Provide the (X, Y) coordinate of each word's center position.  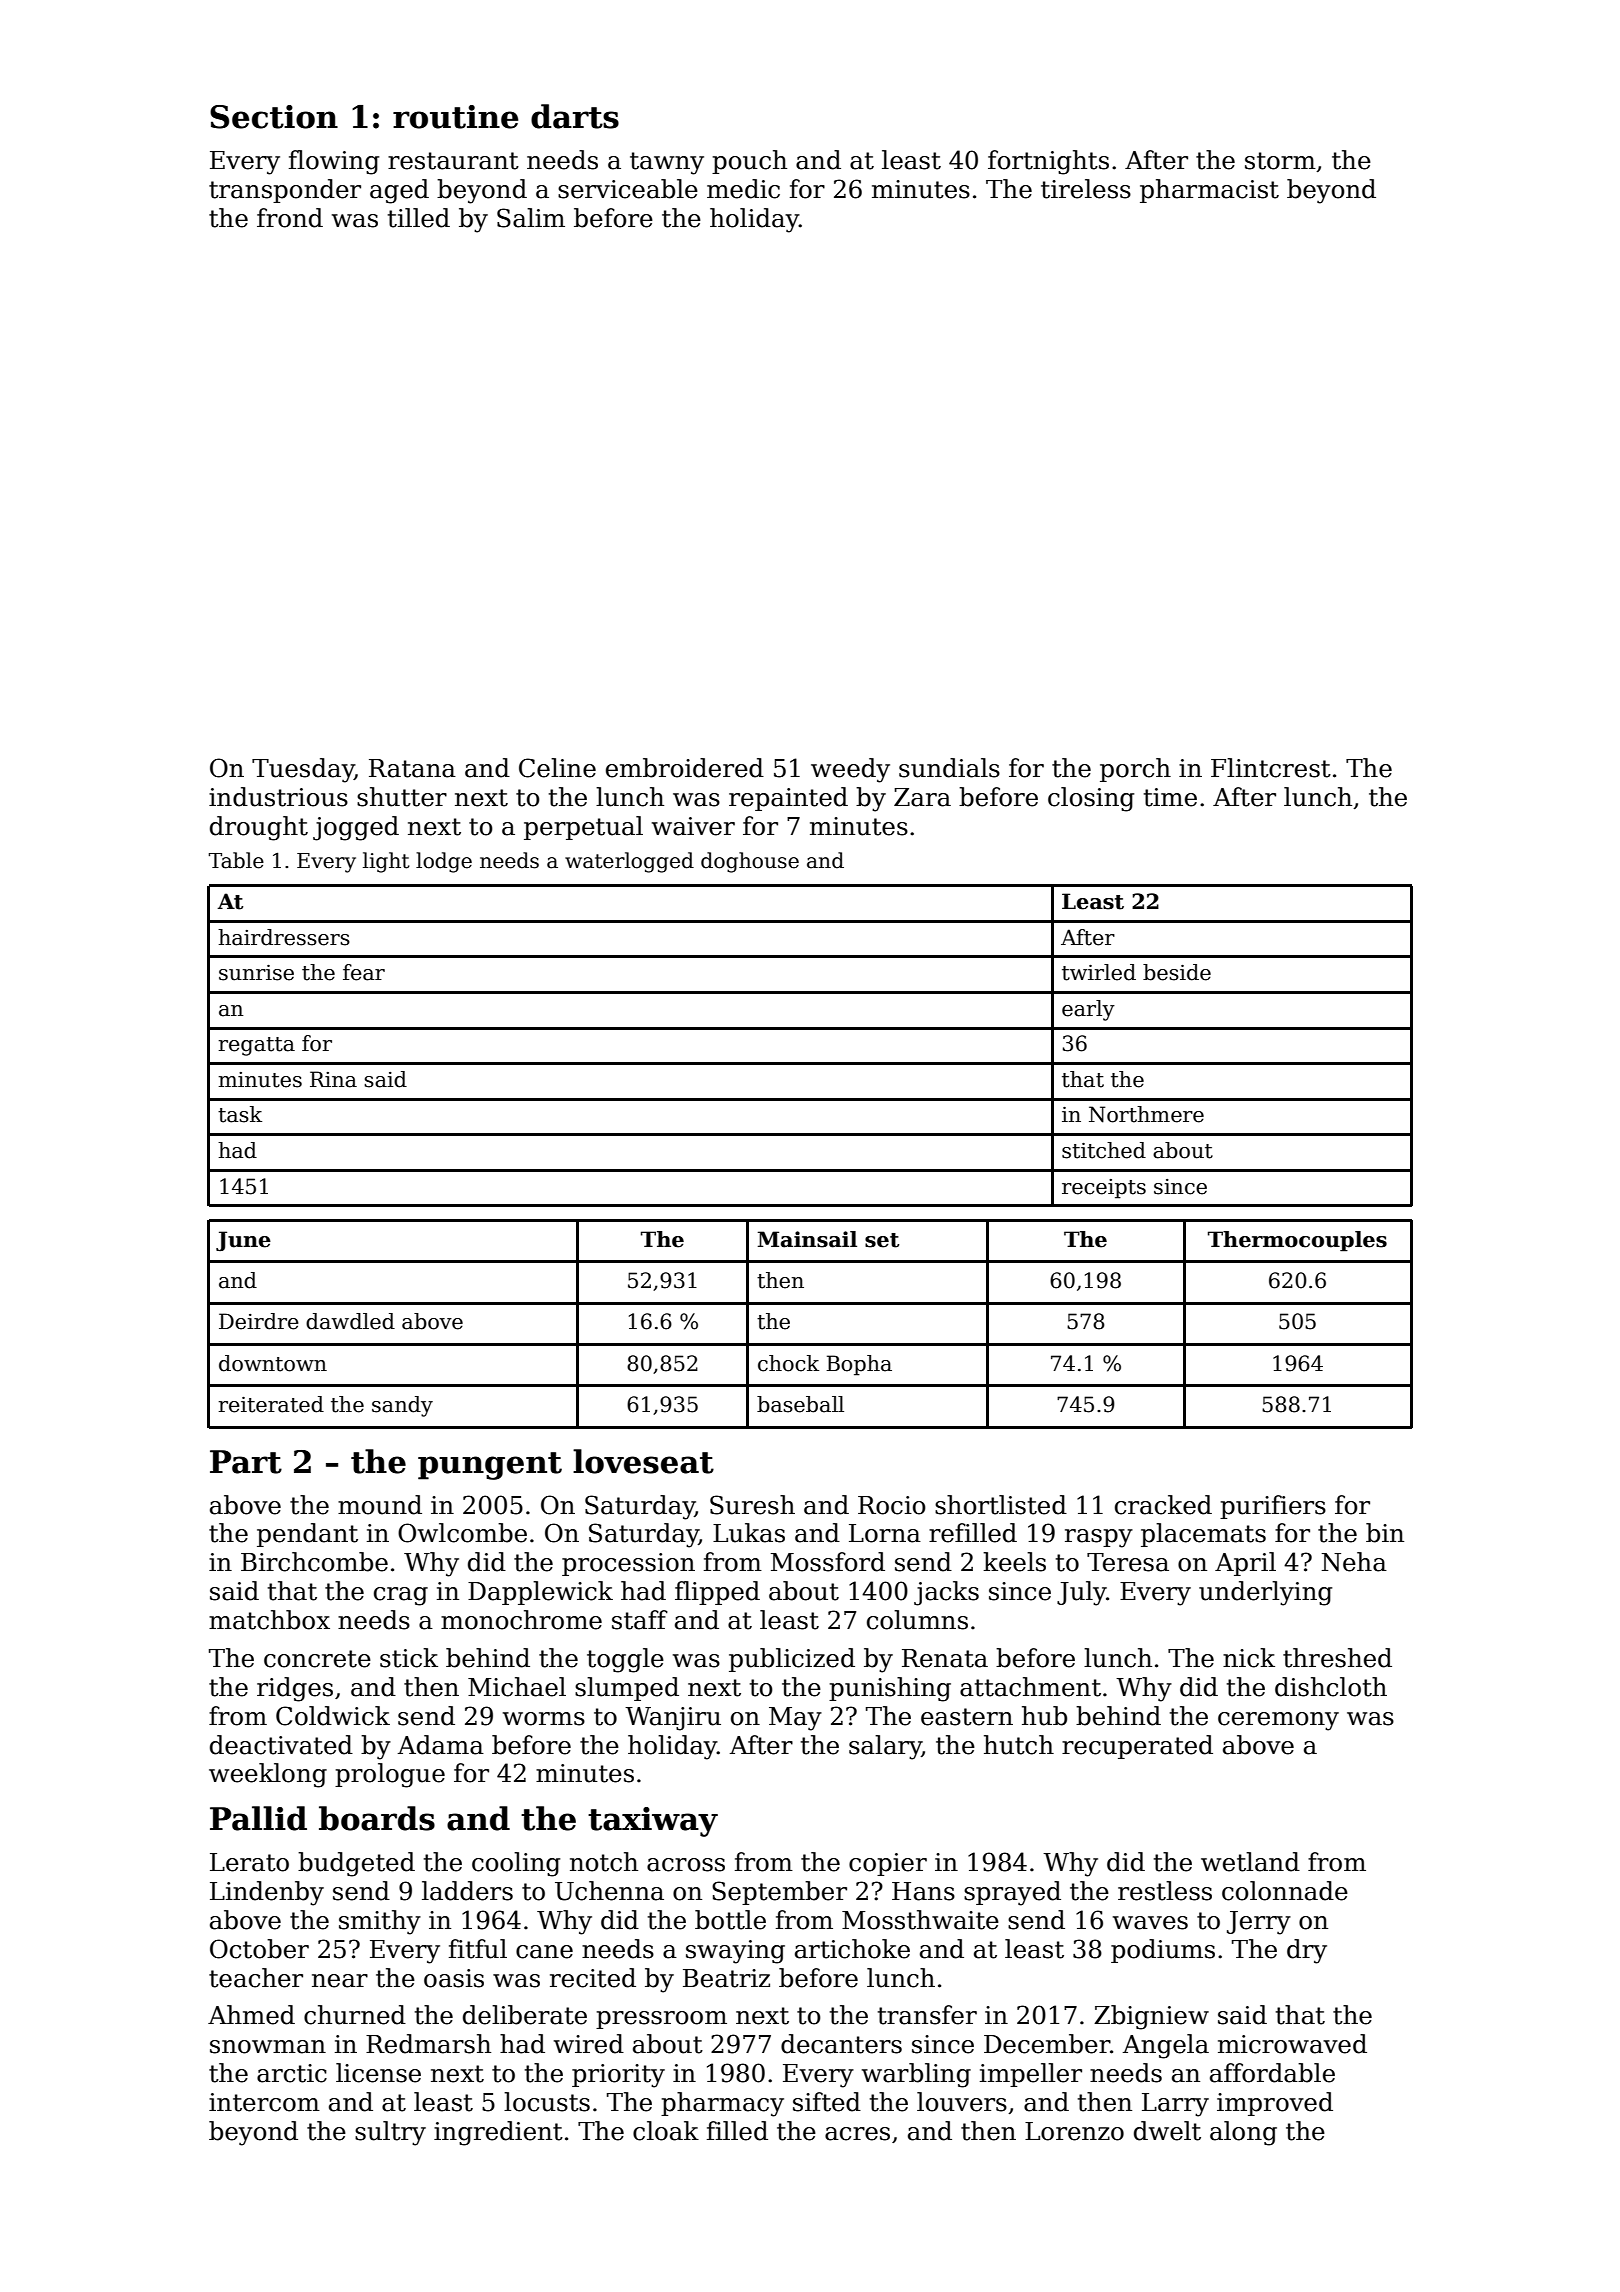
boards (377, 1818)
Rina (333, 1079)
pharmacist (1209, 191)
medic (743, 189)
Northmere (1146, 1114)
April (1245, 1564)
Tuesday (303, 770)
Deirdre (259, 1321)
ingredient (498, 2133)
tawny (667, 163)
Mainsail (807, 1239)
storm (1280, 161)
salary (885, 1747)
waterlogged (629, 862)
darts (575, 116)
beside (1177, 972)
